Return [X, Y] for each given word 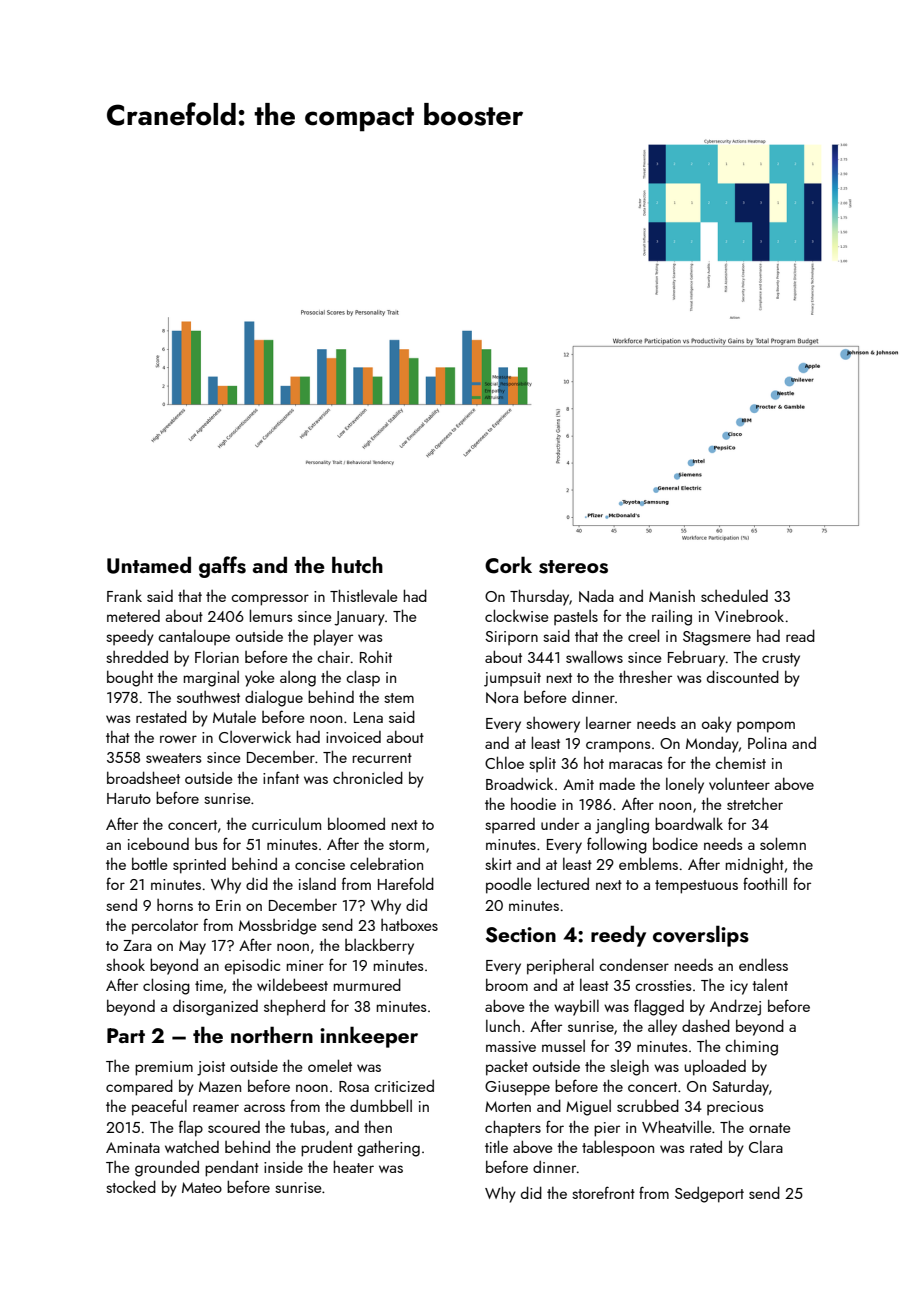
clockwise [517, 615]
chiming [751, 1048]
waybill [576, 1007]
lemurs [271, 615]
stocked [131, 1186]
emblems [648, 863]
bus [206, 844]
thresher [645, 676]
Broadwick [519, 783]
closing [166, 986]
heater [354, 1166]
